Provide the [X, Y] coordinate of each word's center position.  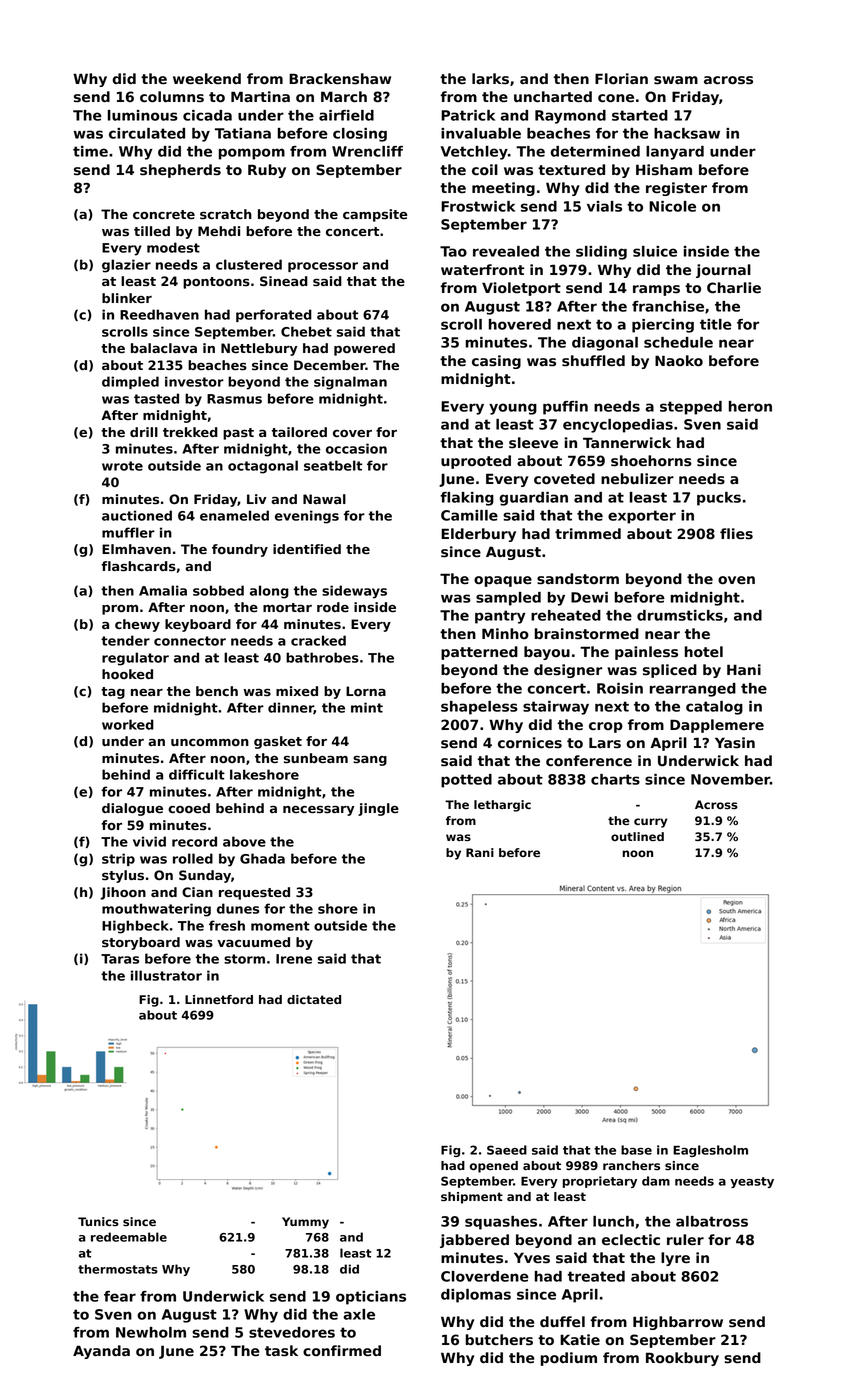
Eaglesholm [710, 1151]
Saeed [507, 1150]
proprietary [600, 1182]
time [90, 151]
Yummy [305, 1223]
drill [144, 432]
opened [494, 1167]
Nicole [672, 206]
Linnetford [219, 999]
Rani [480, 852]
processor [323, 267]
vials [604, 206]
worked [128, 724]
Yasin [735, 743]
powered [364, 349]
